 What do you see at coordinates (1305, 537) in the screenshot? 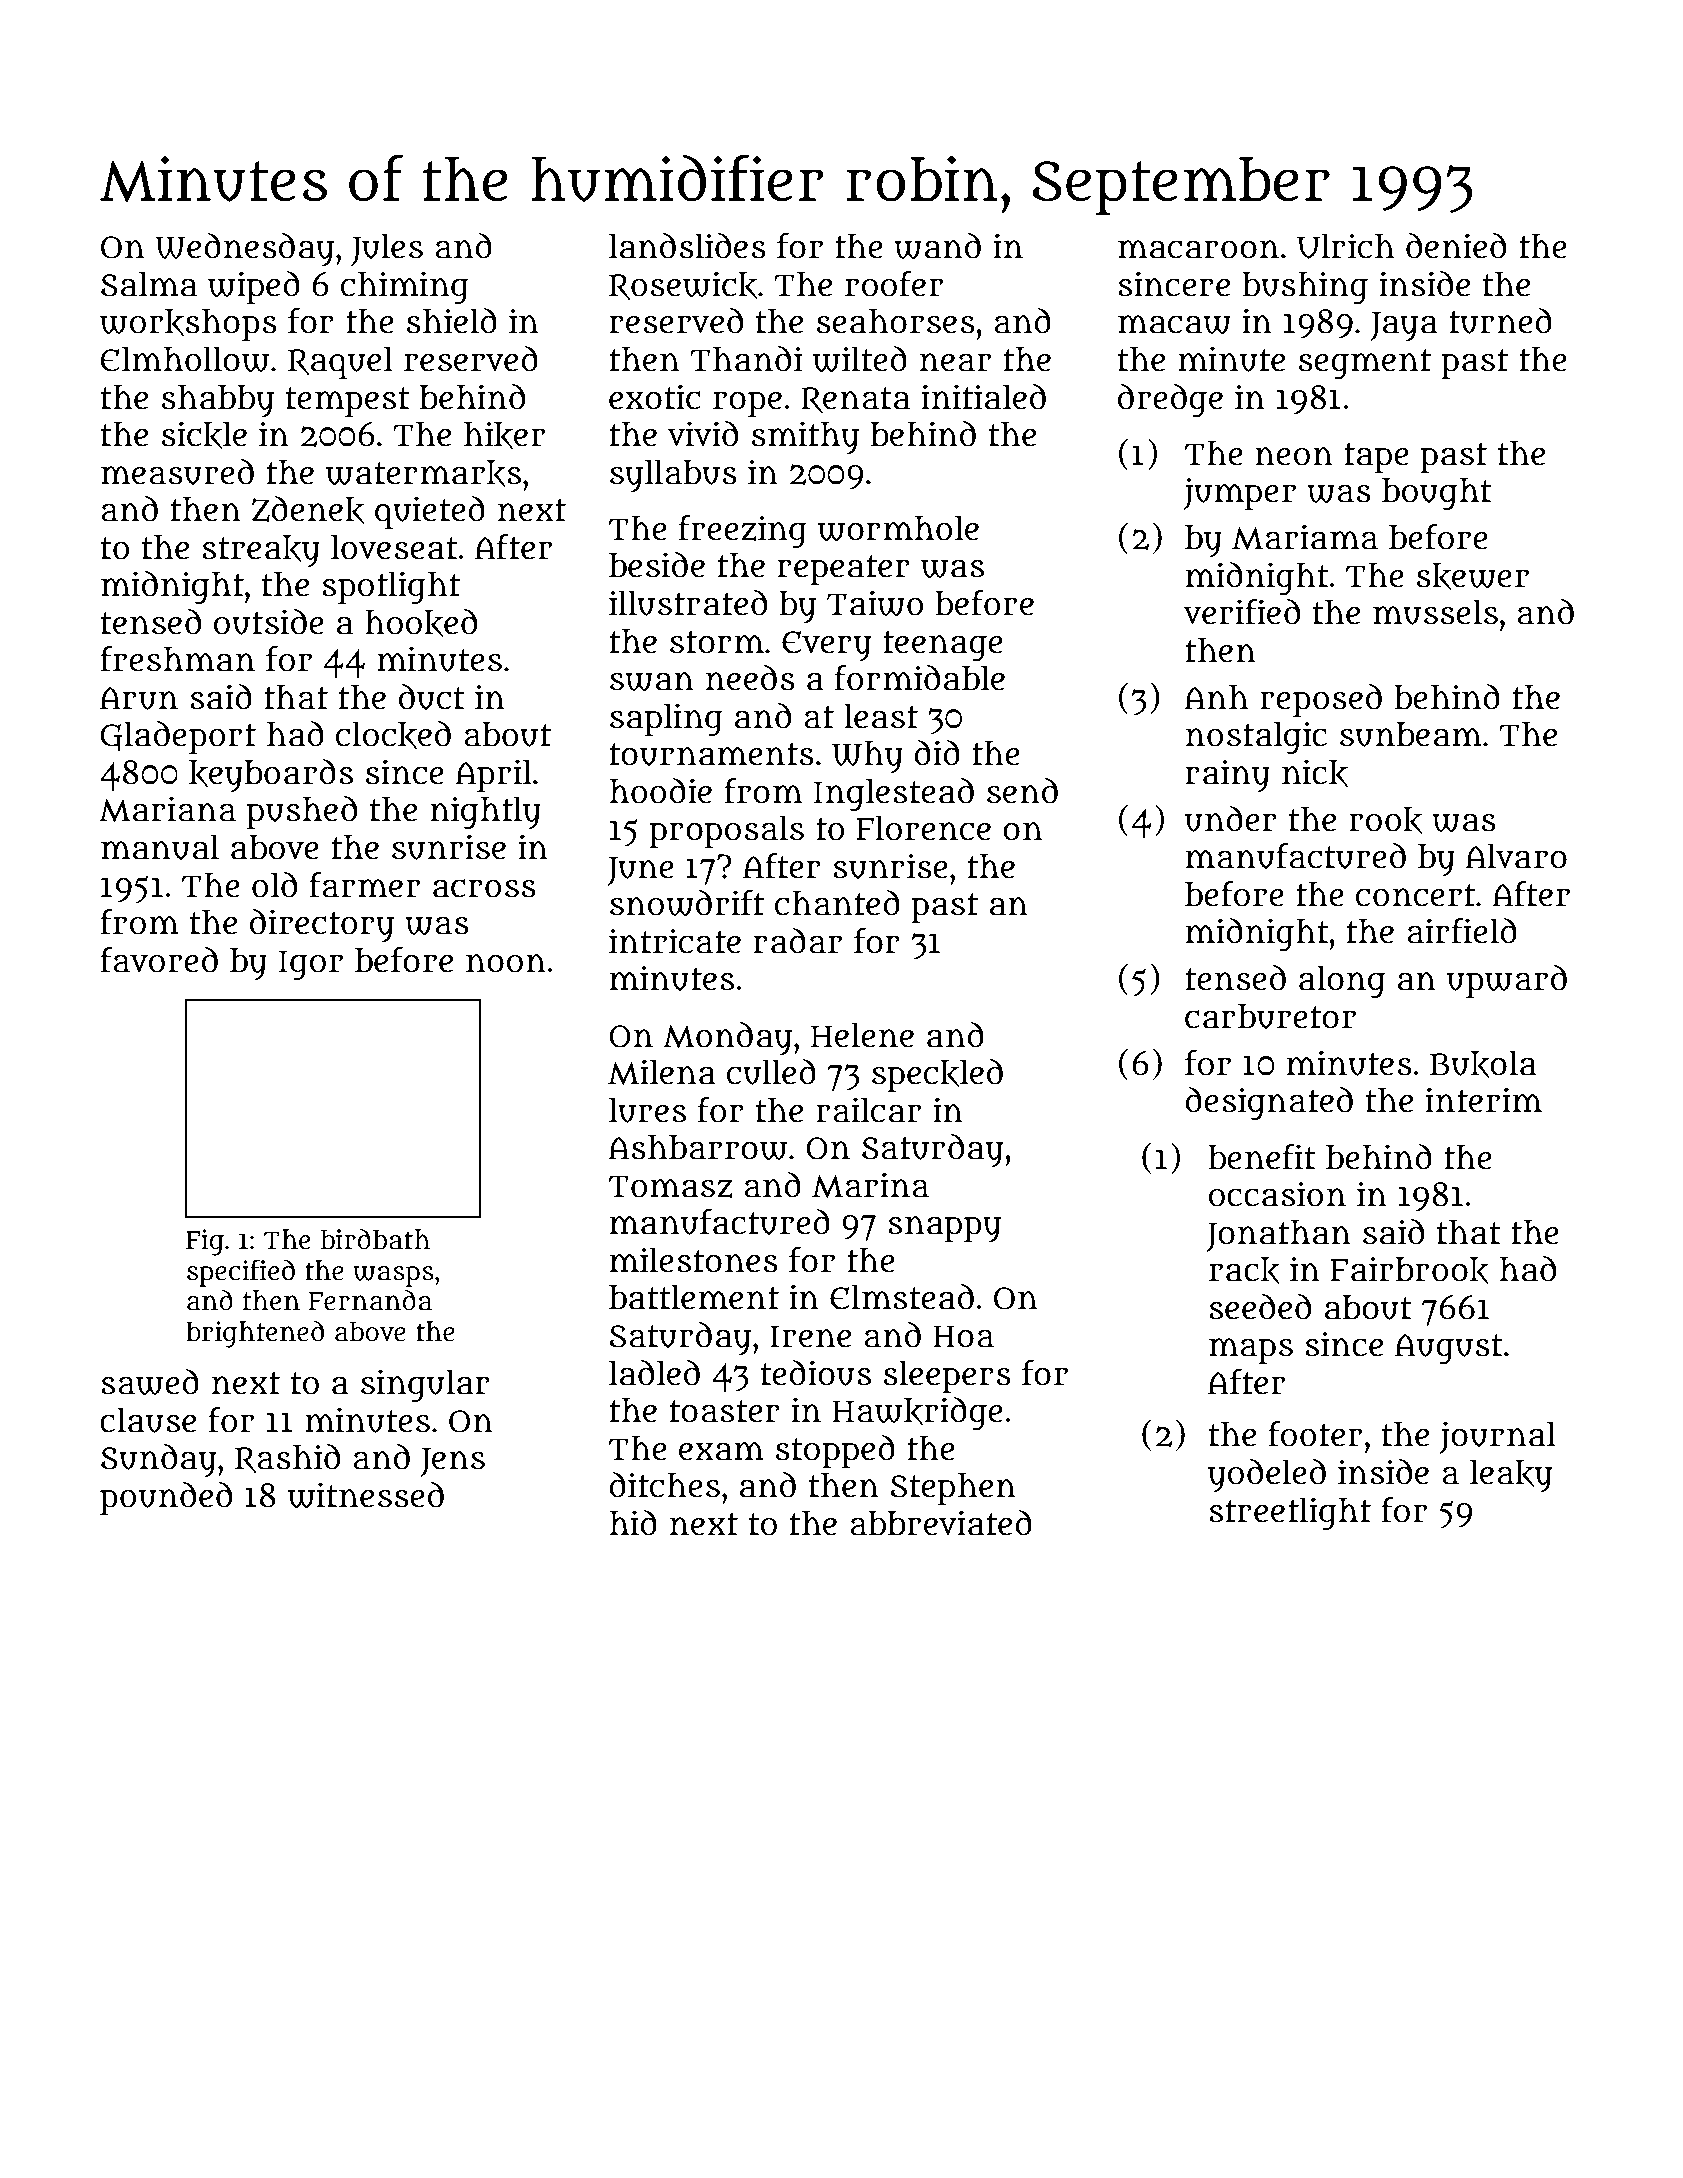
I see `Mariama` at bounding box center [1305, 537].
